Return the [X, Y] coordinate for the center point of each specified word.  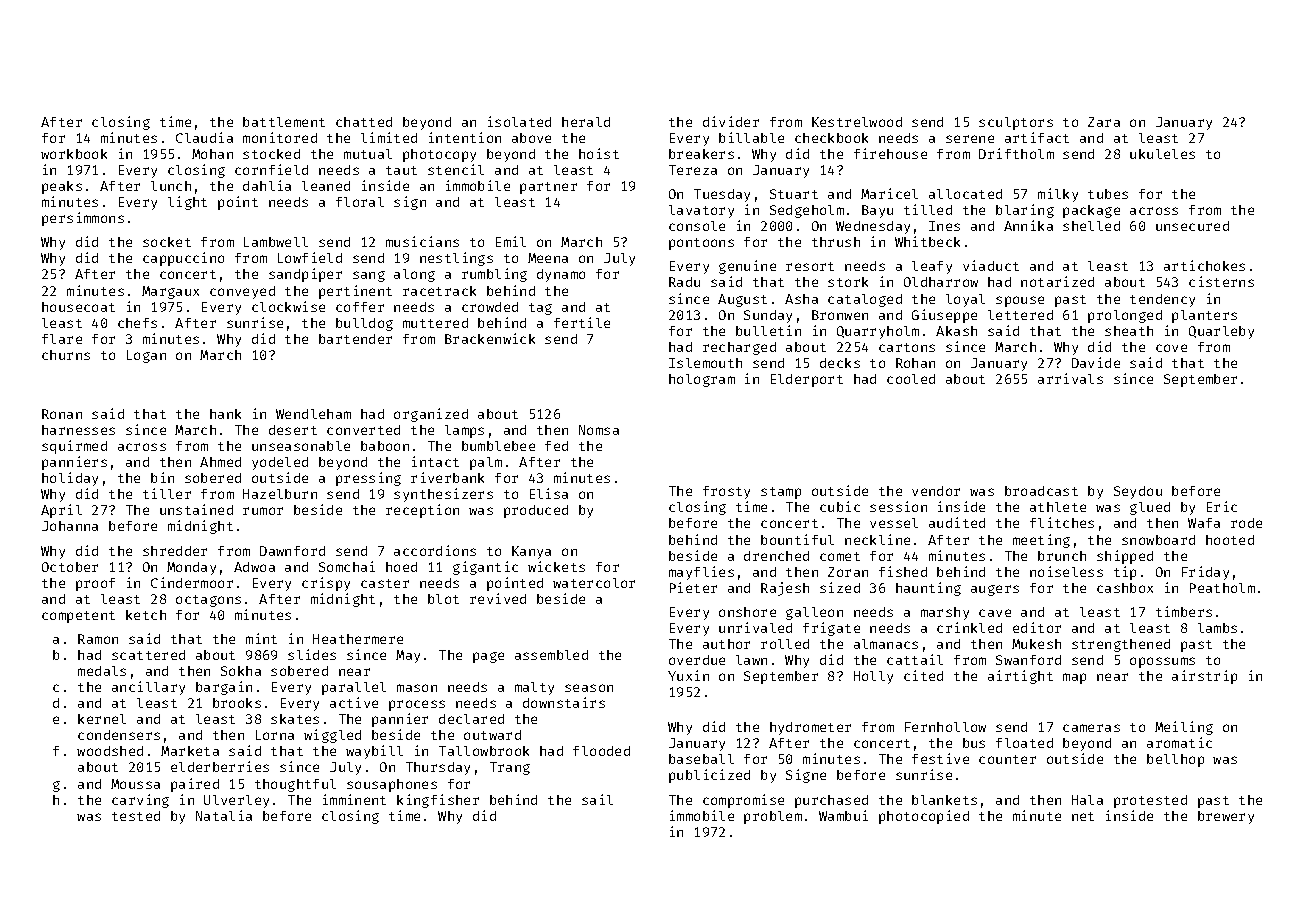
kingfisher [438, 801]
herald [586, 122]
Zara [1104, 122]
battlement [284, 122]
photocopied [924, 817]
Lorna [275, 735]
